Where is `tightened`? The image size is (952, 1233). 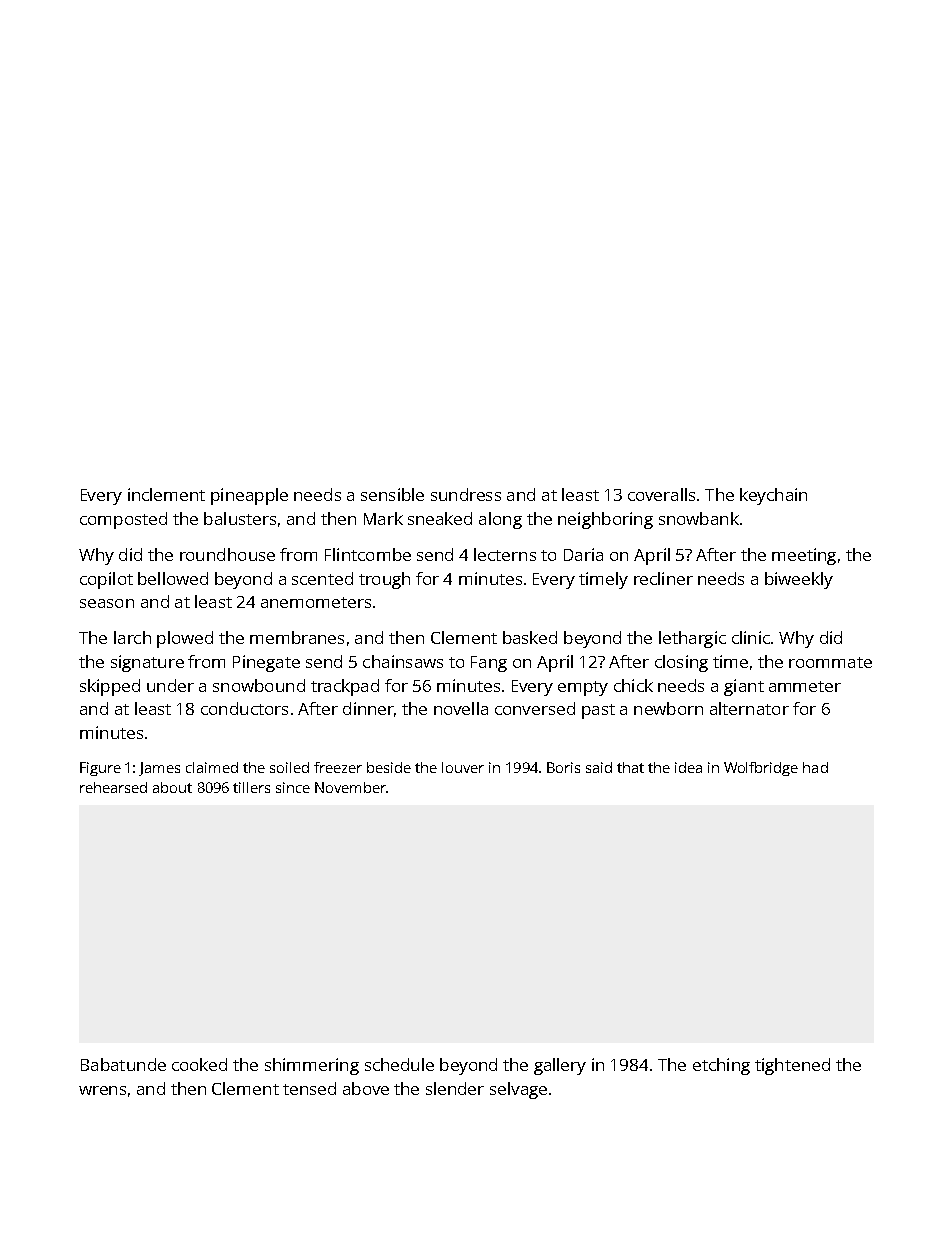 tightened is located at coordinates (792, 1066).
